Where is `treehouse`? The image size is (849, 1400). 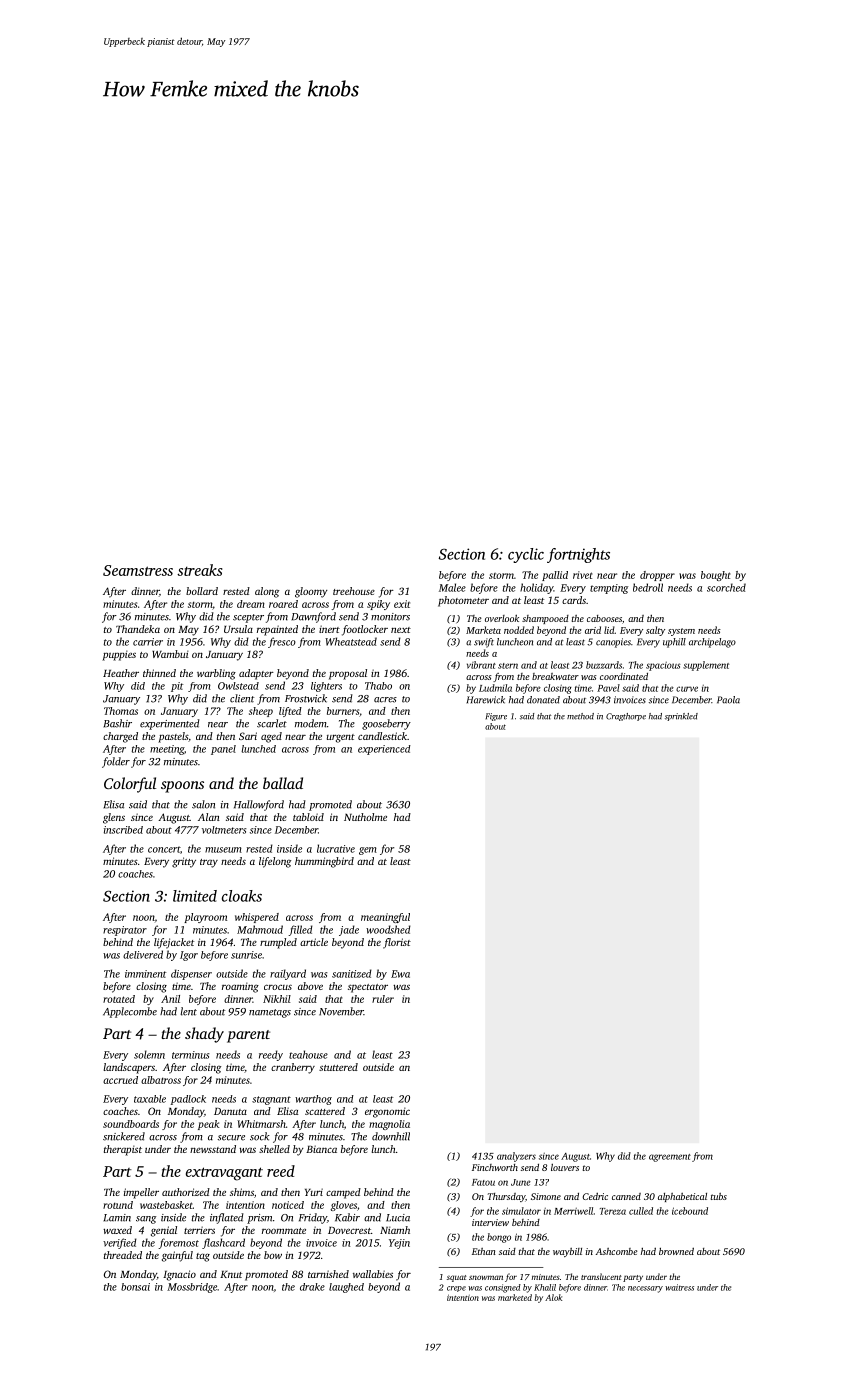 treehouse is located at coordinates (354, 591).
